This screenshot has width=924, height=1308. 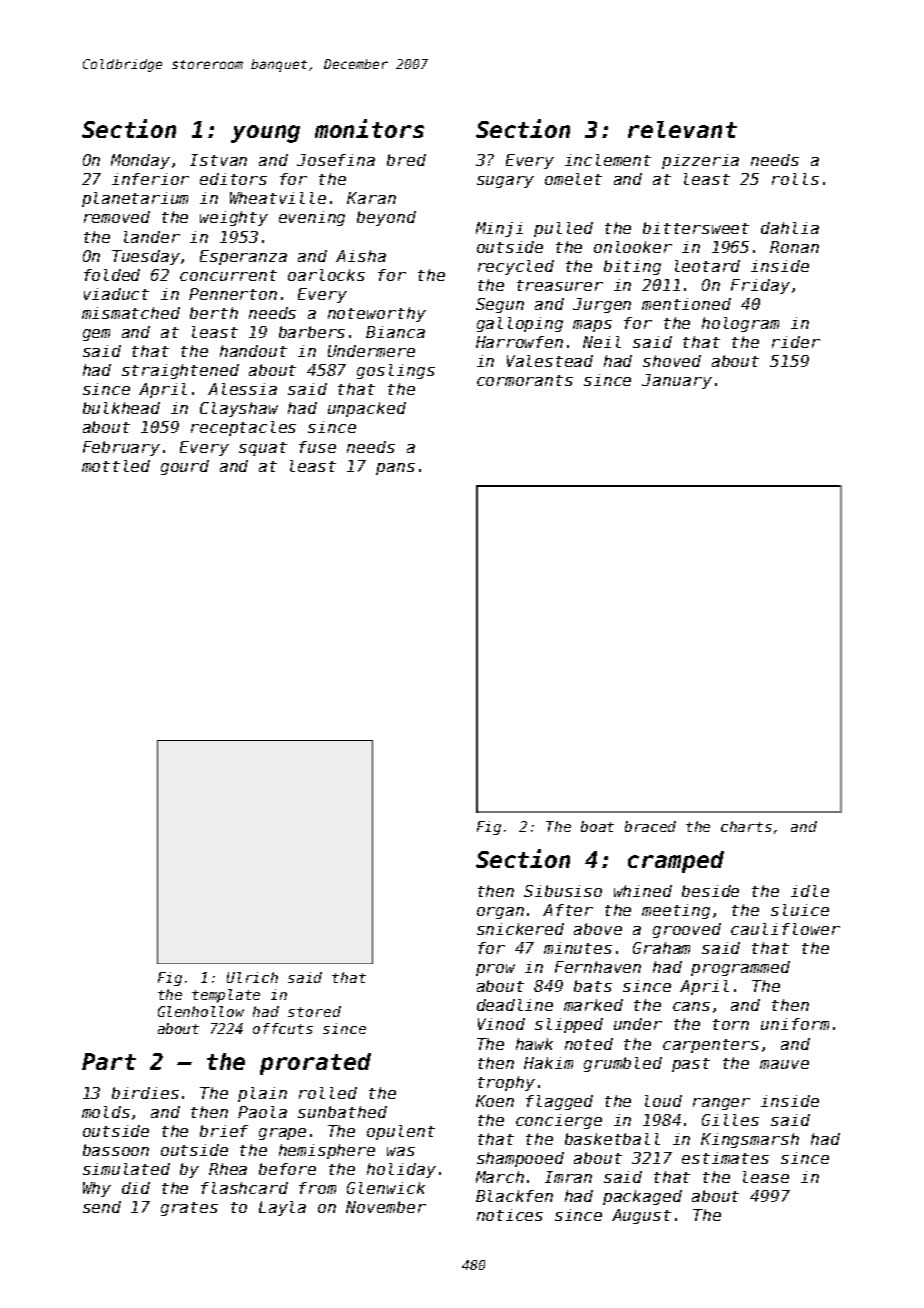 What do you see at coordinates (632, 267) in the screenshot?
I see `biting` at bounding box center [632, 267].
